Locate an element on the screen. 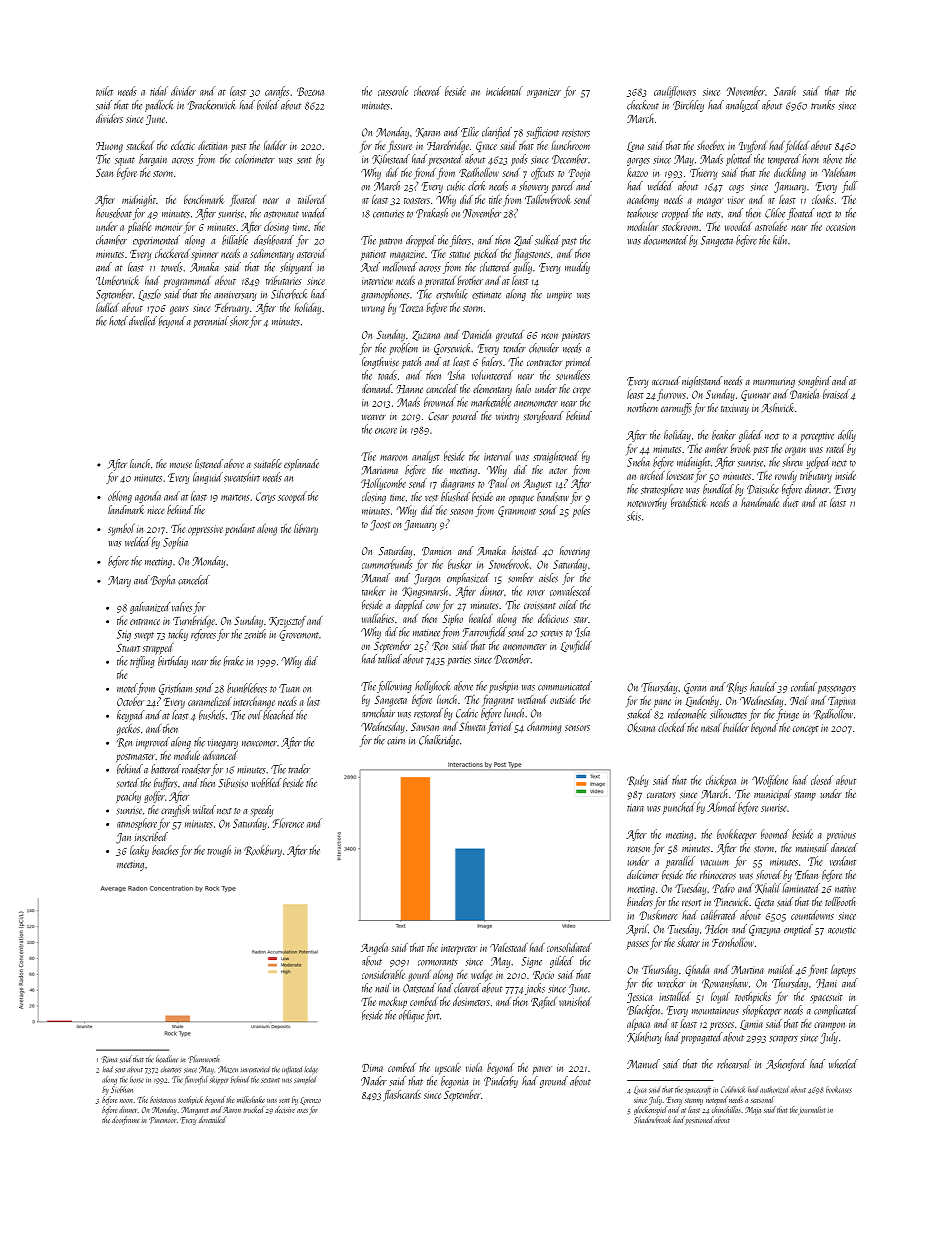 This screenshot has height=1233, width=952. weaver is located at coordinates (374, 417).
